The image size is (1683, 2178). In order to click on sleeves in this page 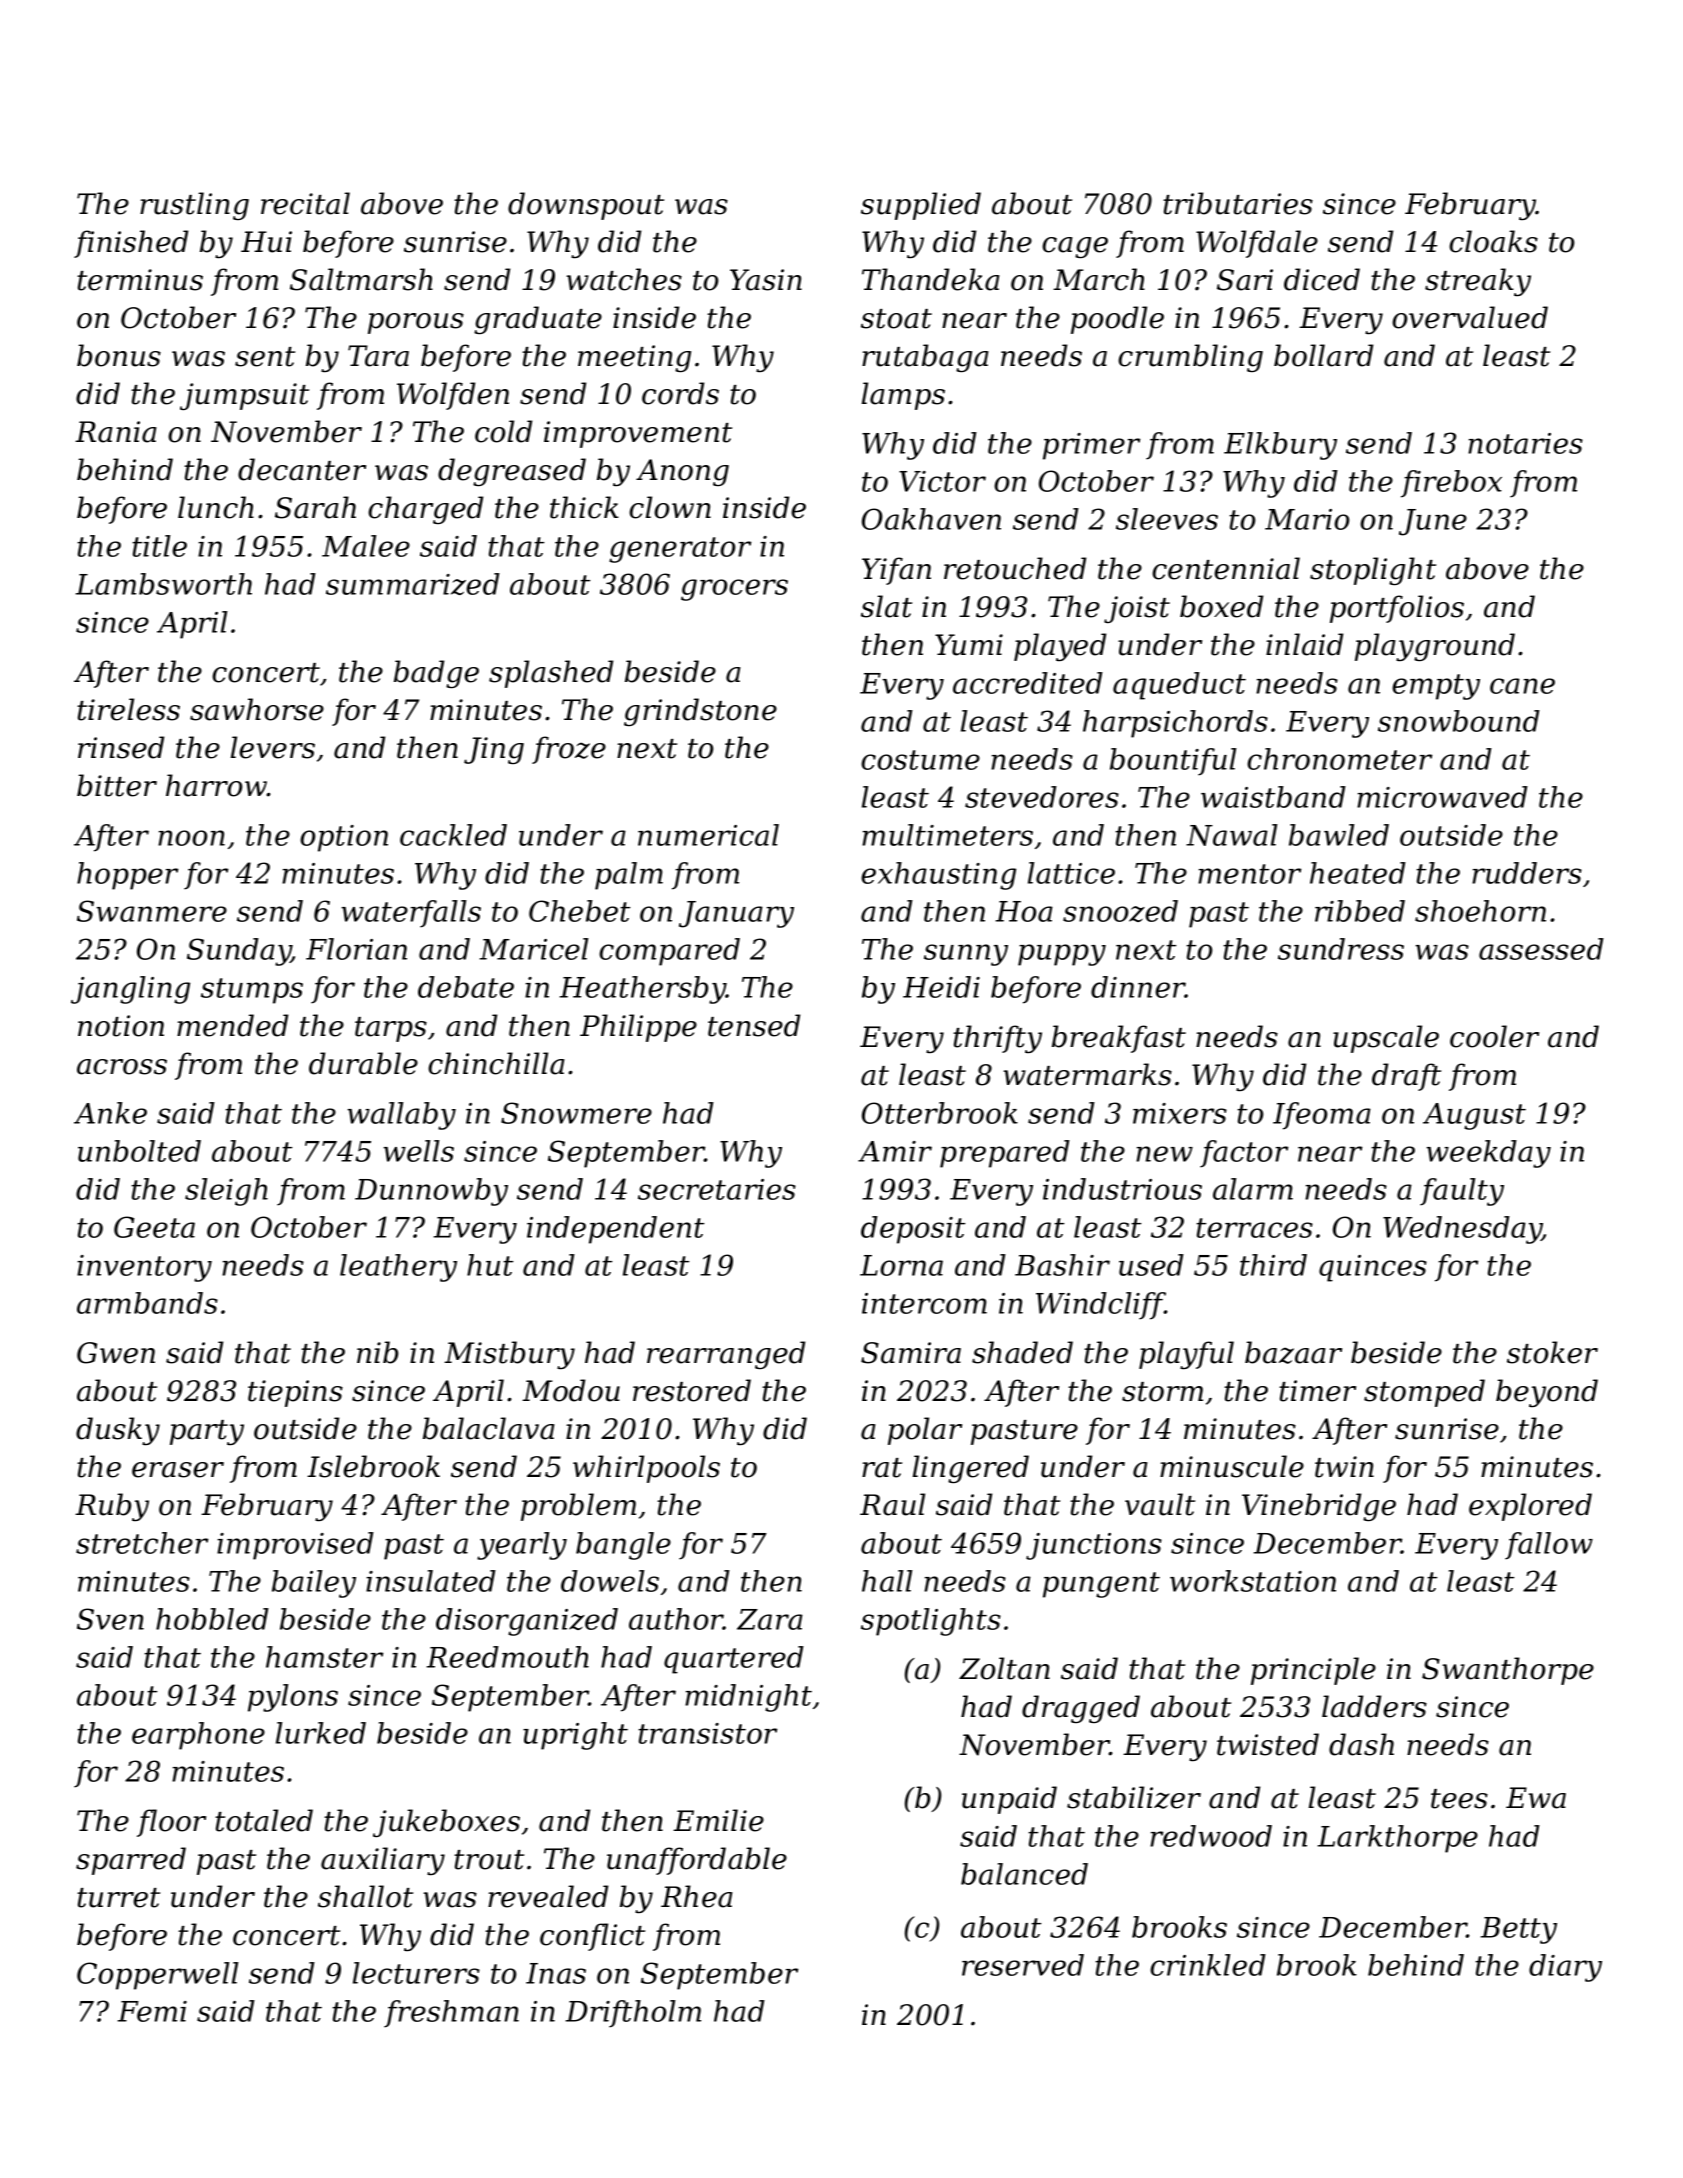, I will do `click(1167, 519)`.
